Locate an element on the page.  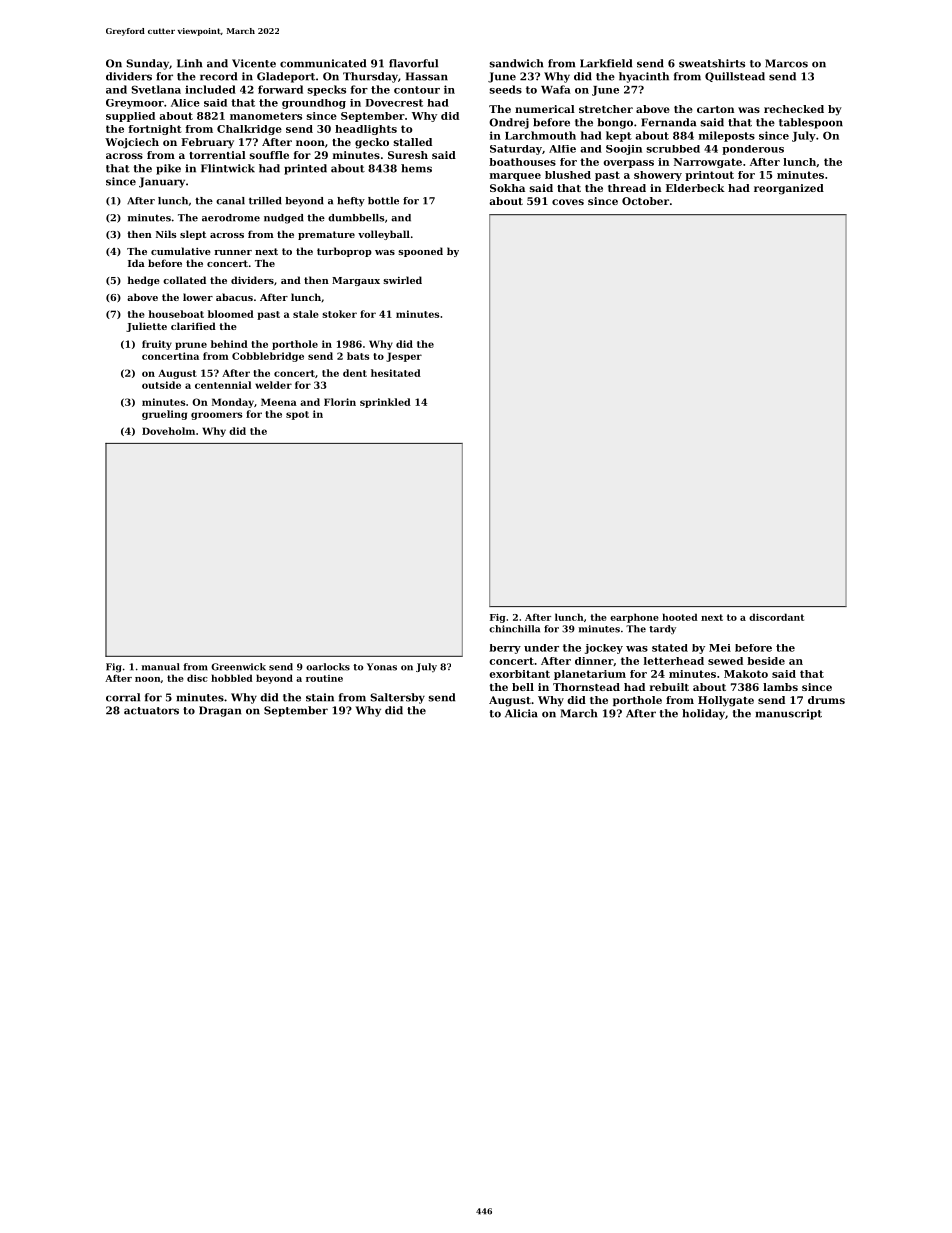
Greenwick is located at coordinates (238, 667).
